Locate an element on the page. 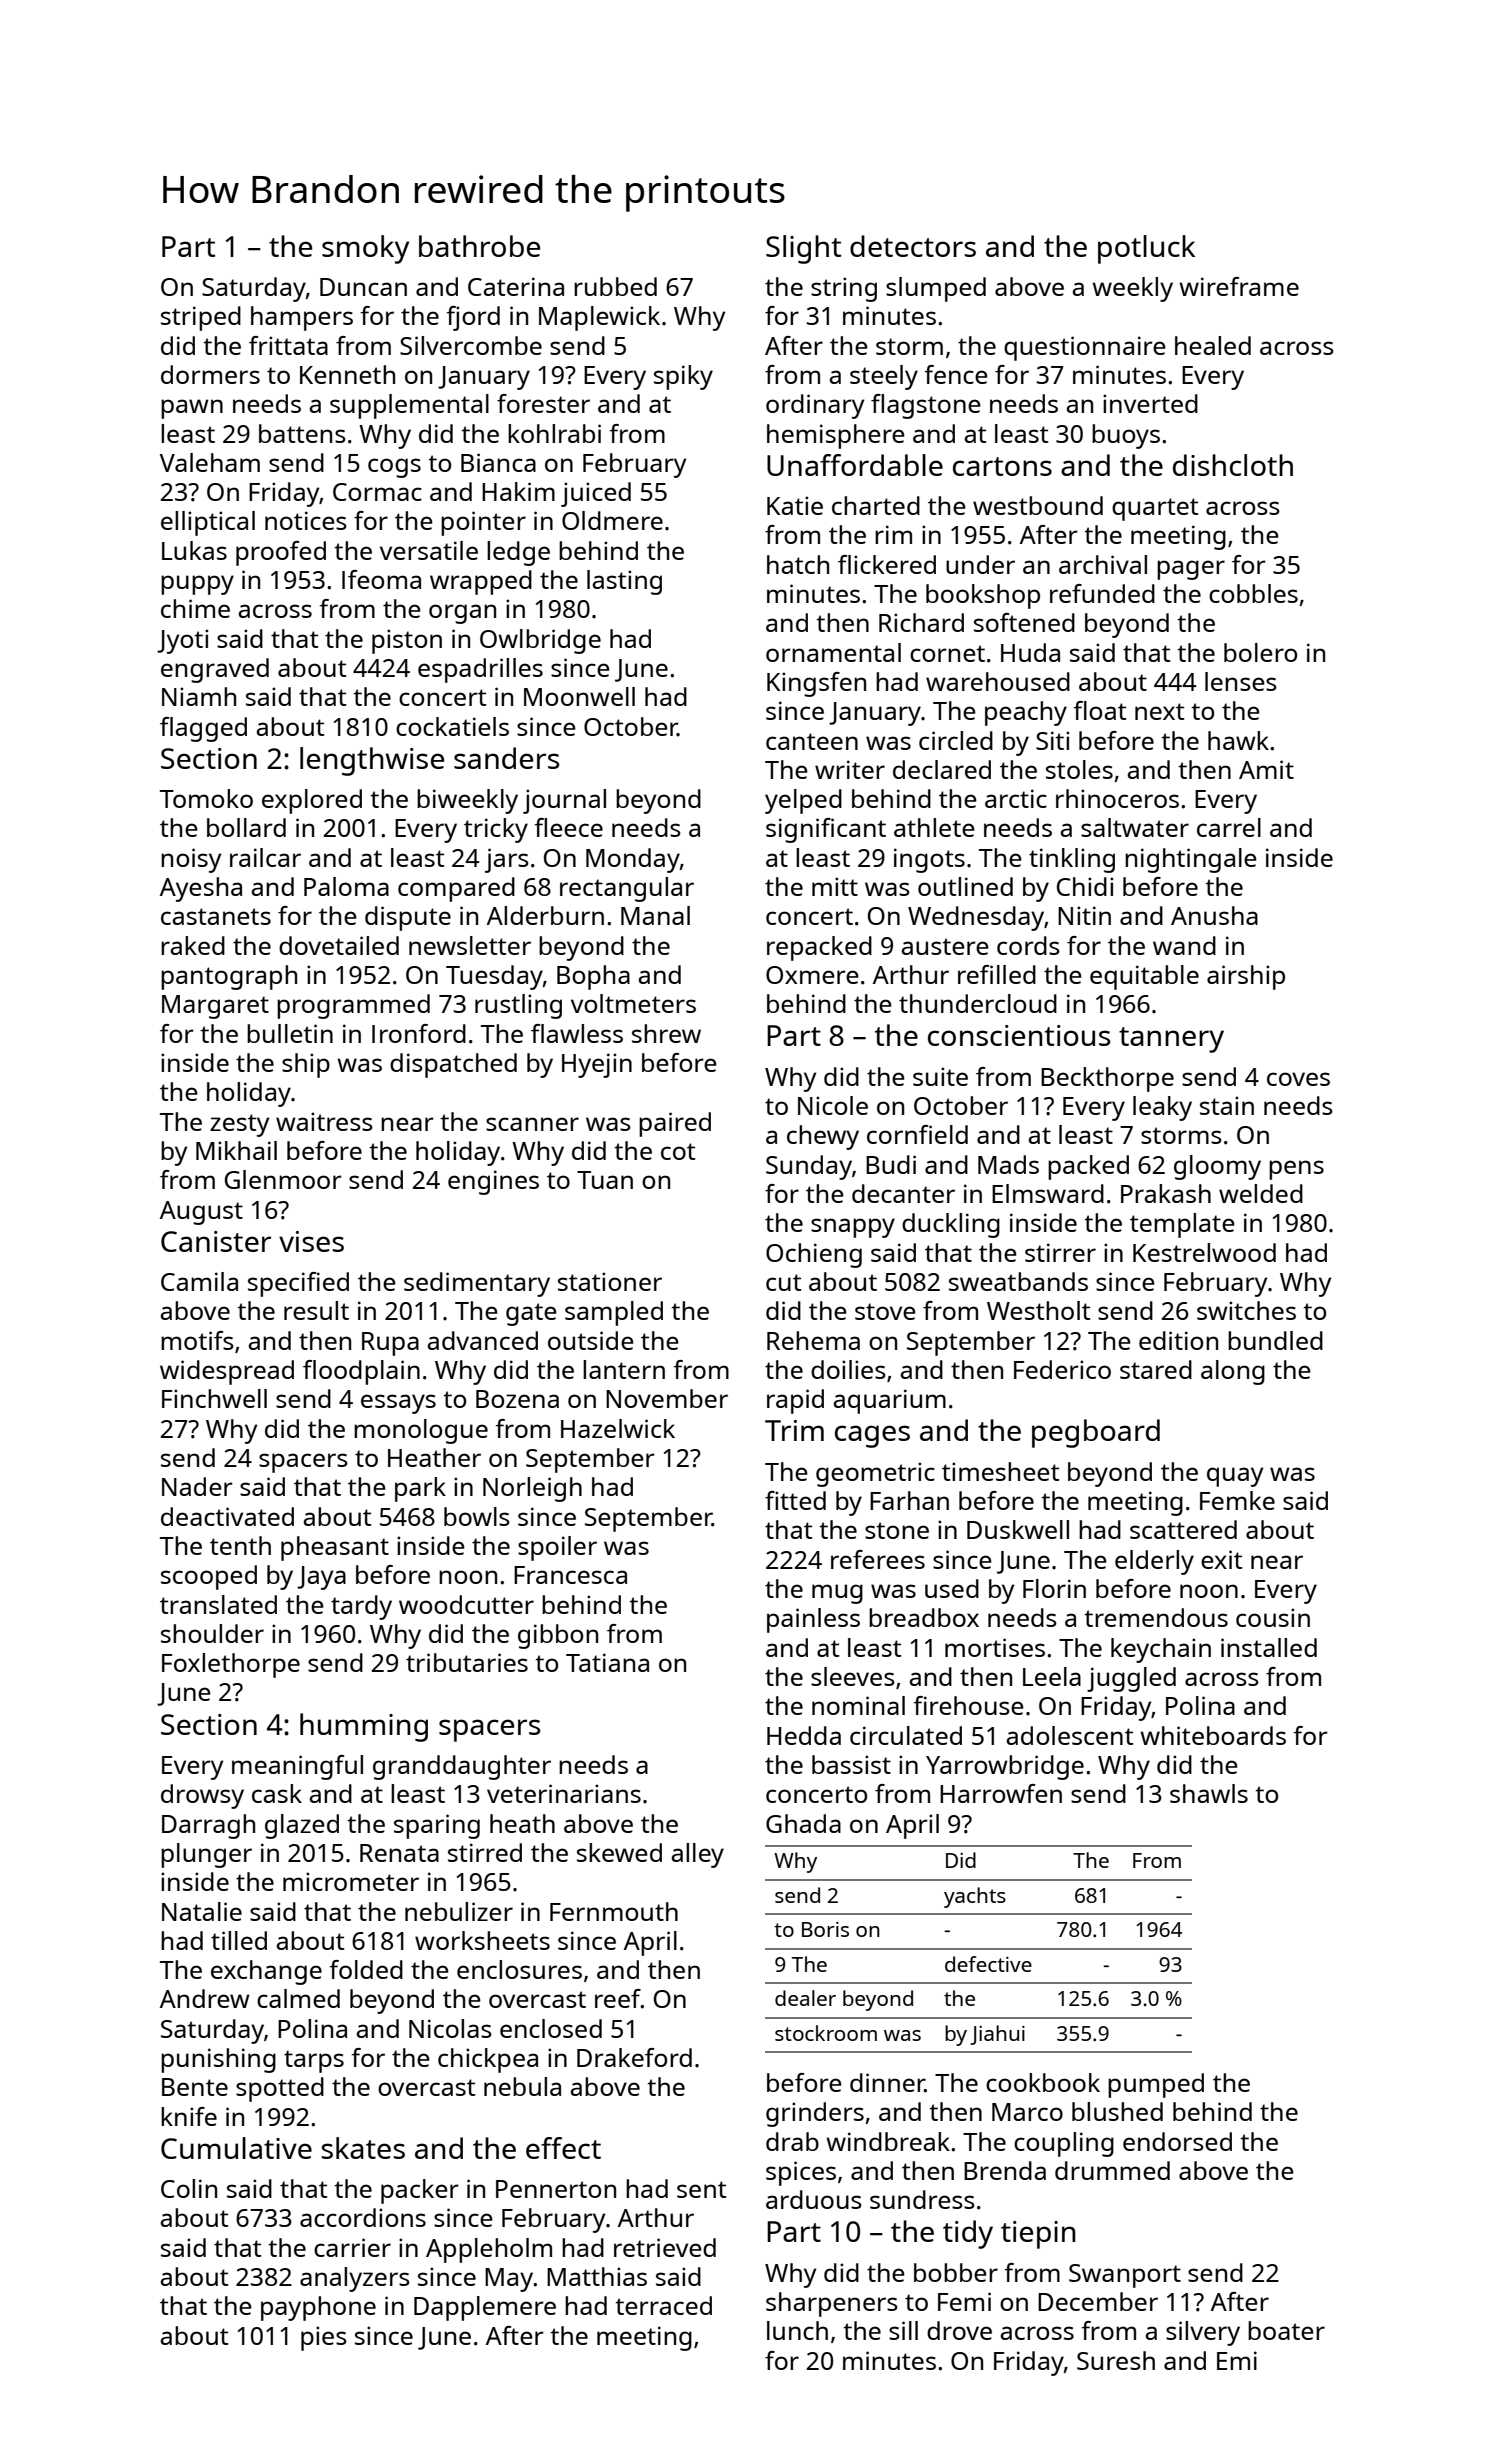 Image resolution: width=1496 pixels, height=2464 pixels. rhinoceros is located at coordinates (1117, 798).
